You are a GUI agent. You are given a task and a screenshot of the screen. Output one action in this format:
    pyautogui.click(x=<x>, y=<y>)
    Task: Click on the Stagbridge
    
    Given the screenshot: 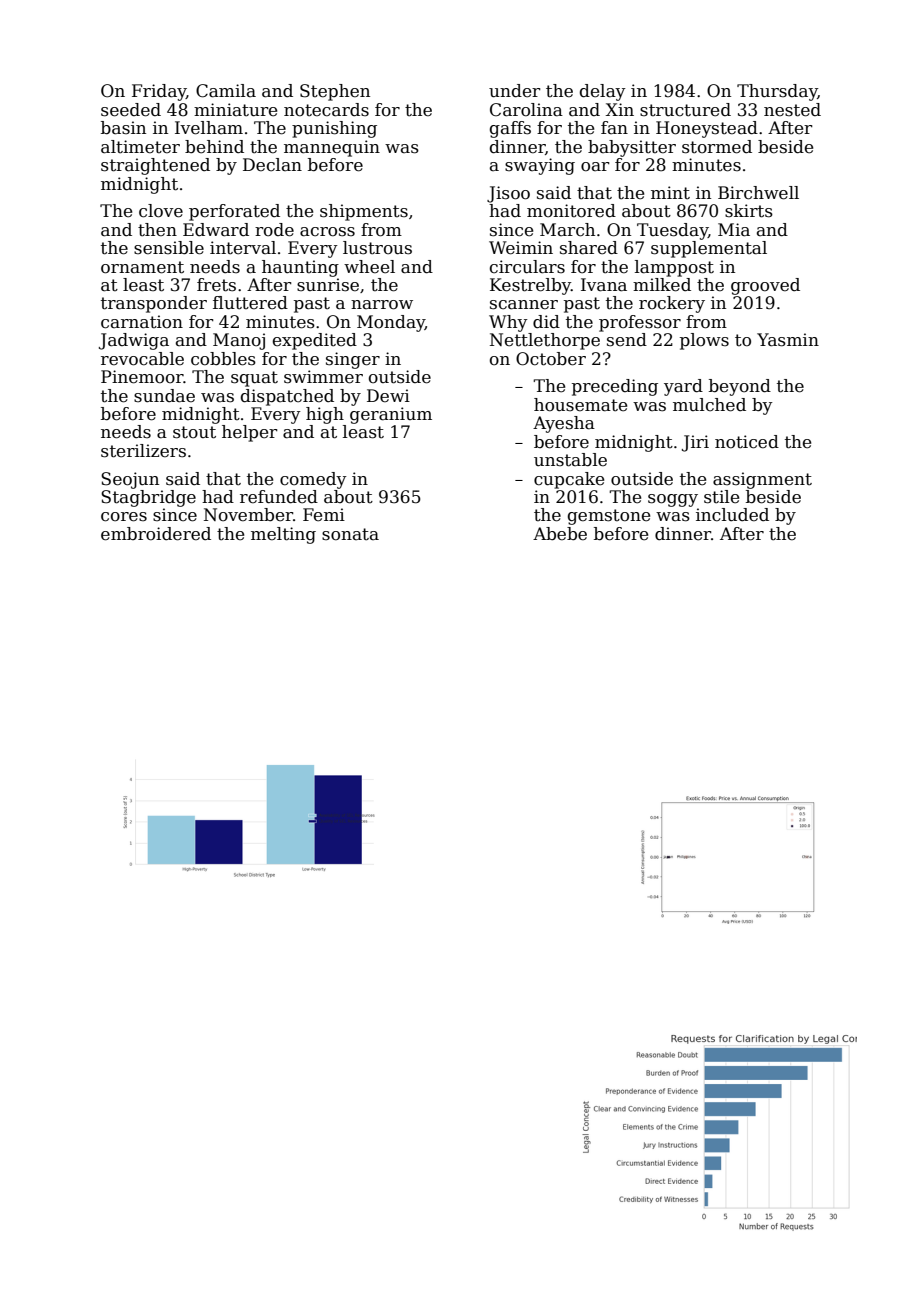 What is the action you would take?
    pyautogui.click(x=148, y=498)
